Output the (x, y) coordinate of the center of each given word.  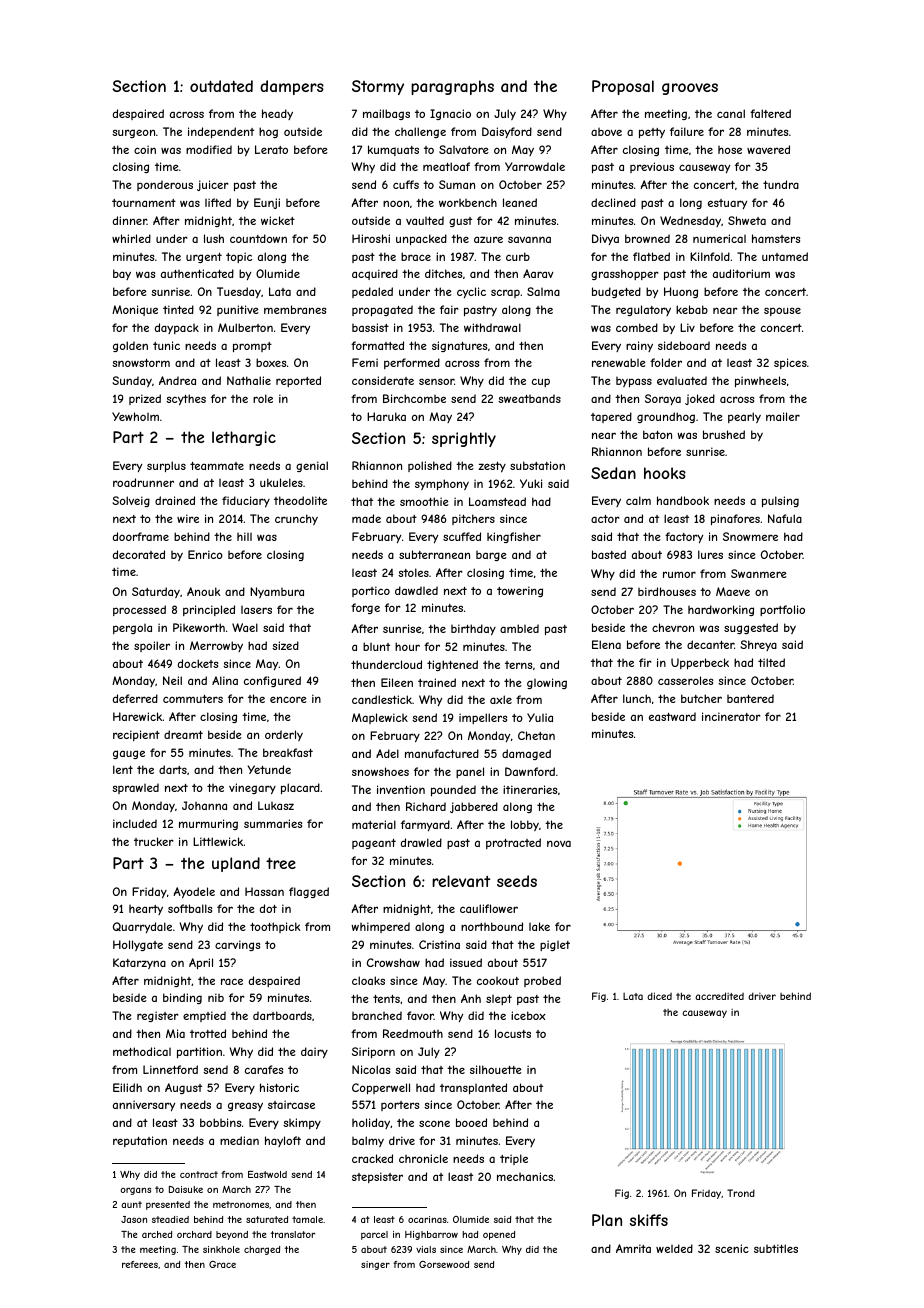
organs (135, 1191)
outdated (221, 86)
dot (268, 908)
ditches (443, 273)
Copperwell (381, 1088)
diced (659, 996)
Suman (457, 184)
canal (731, 113)
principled (209, 610)
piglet (555, 945)
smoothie (424, 501)
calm (638, 500)
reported (298, 381)
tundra (781, 184)
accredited (719, 996)
